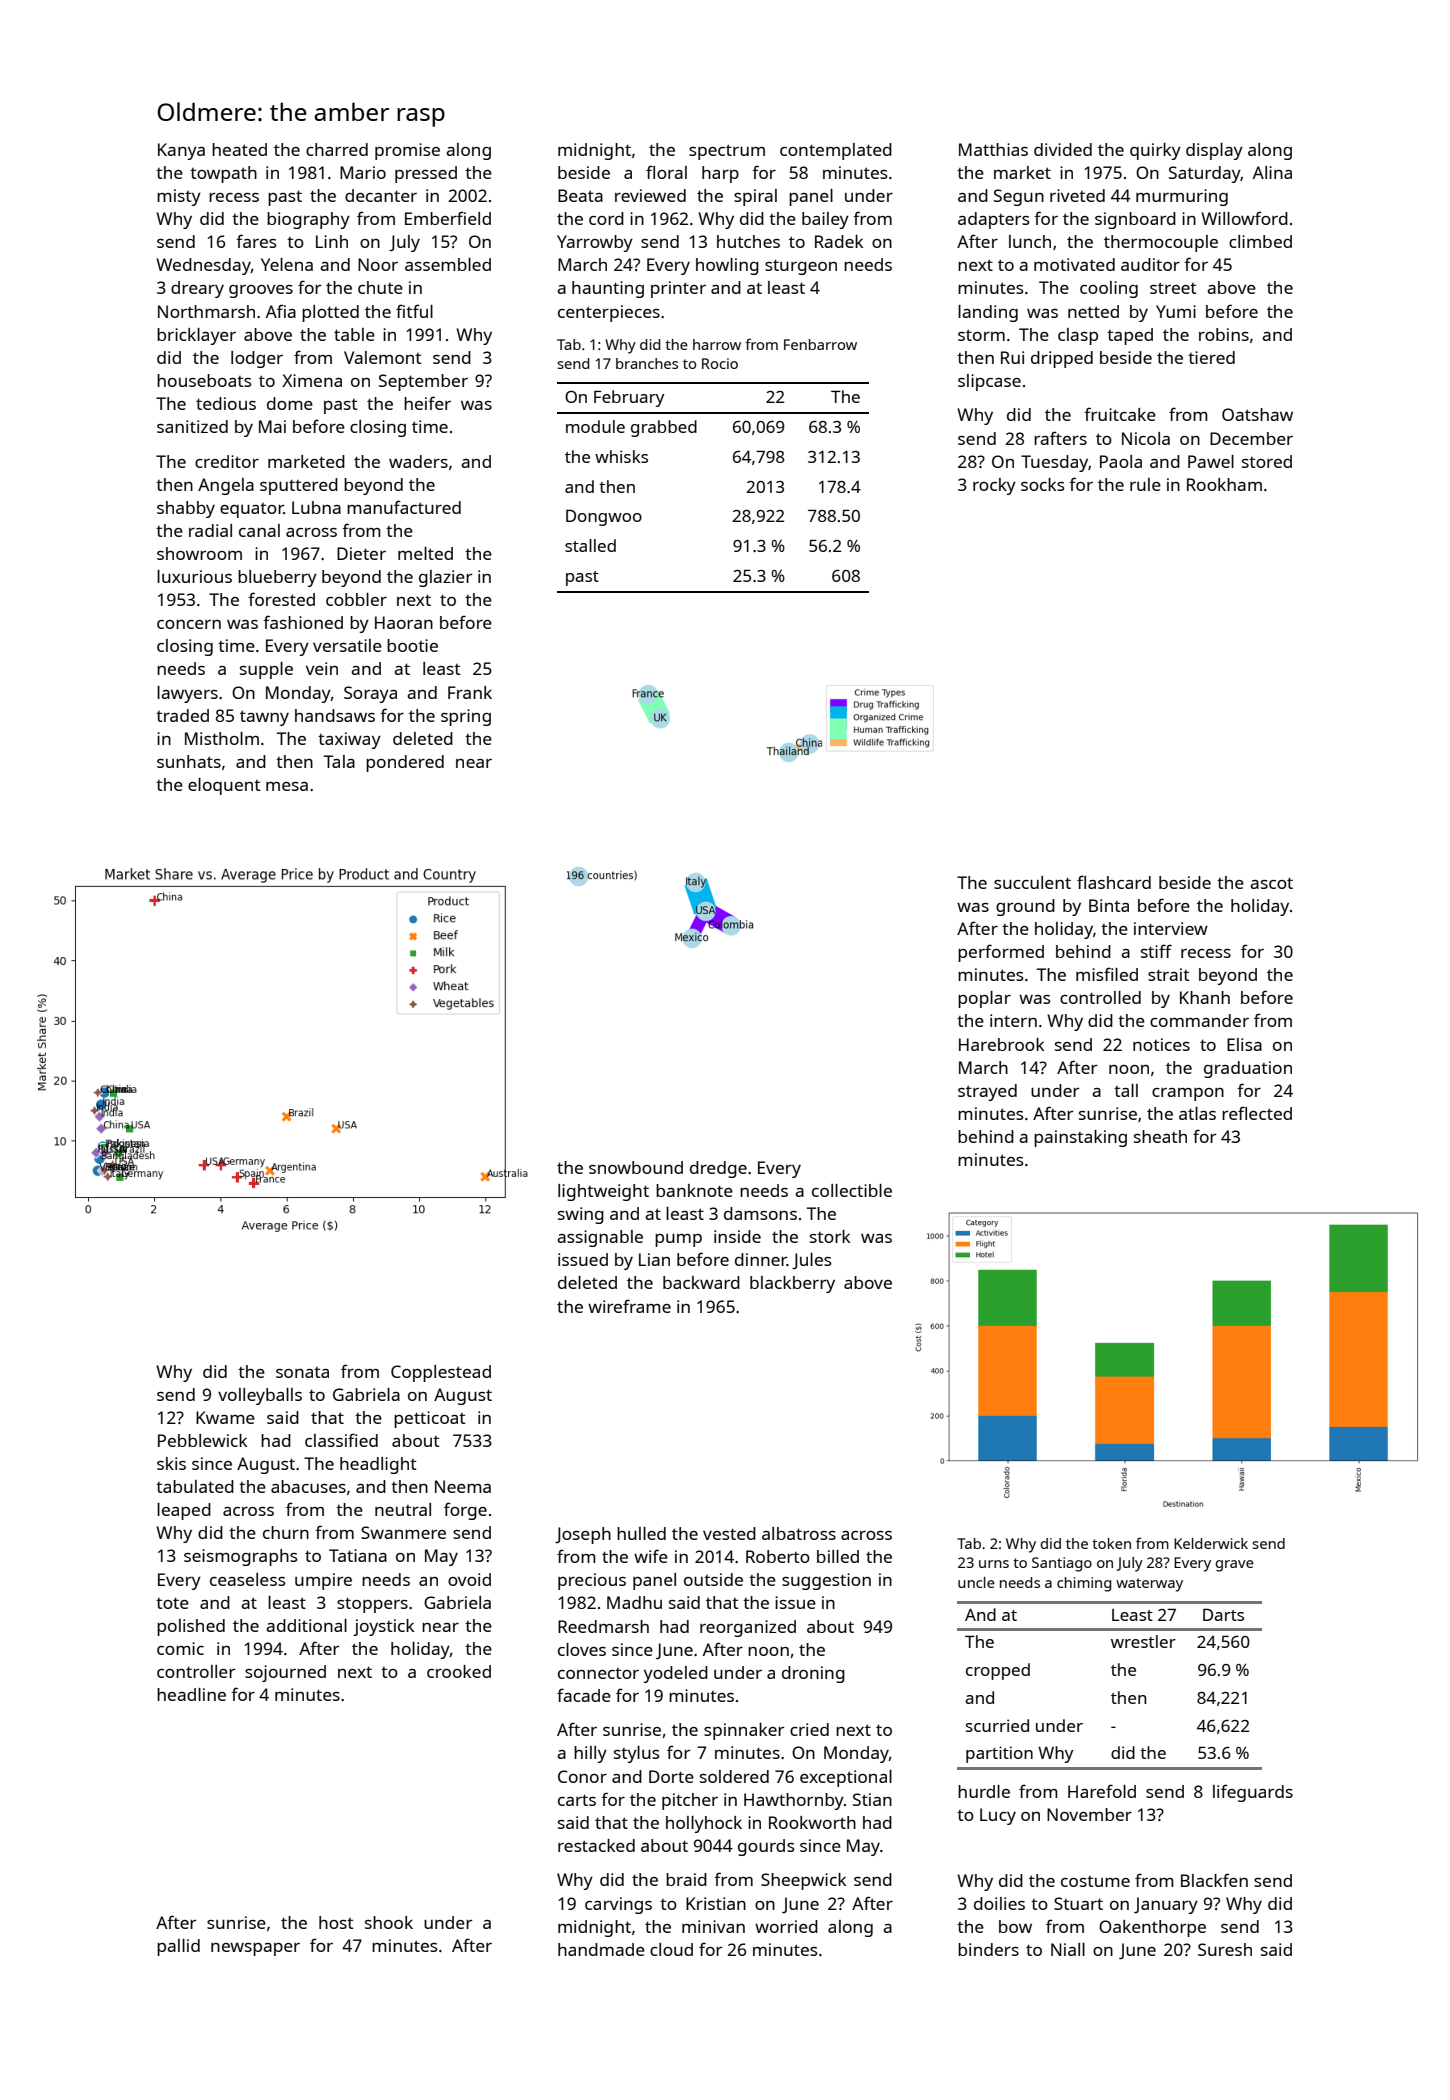  Describe the element at coordinates (405, 763) in the screenshot. I see `pondered` at that location.
